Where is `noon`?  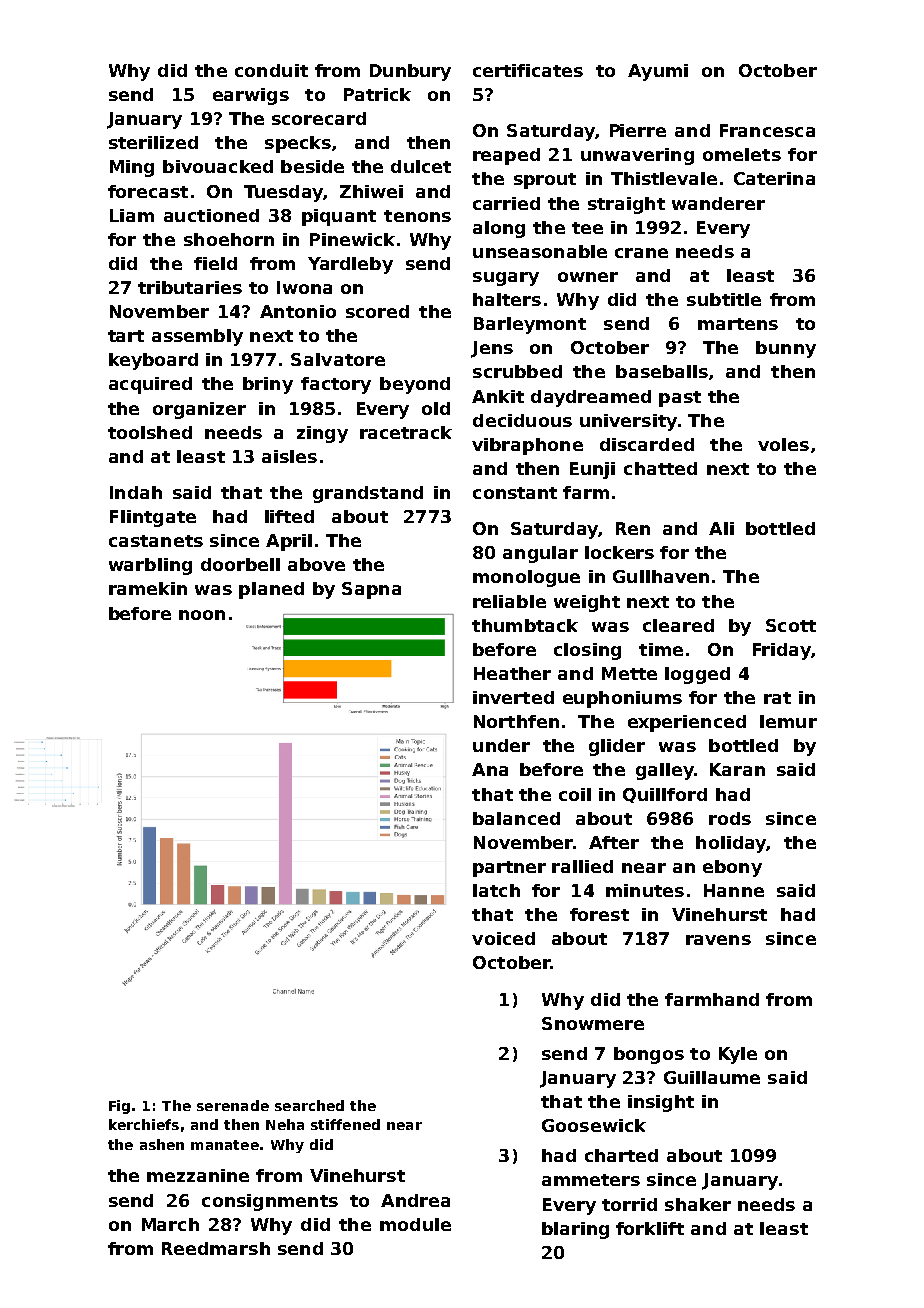
noon is located at coordinates (202, 615).
